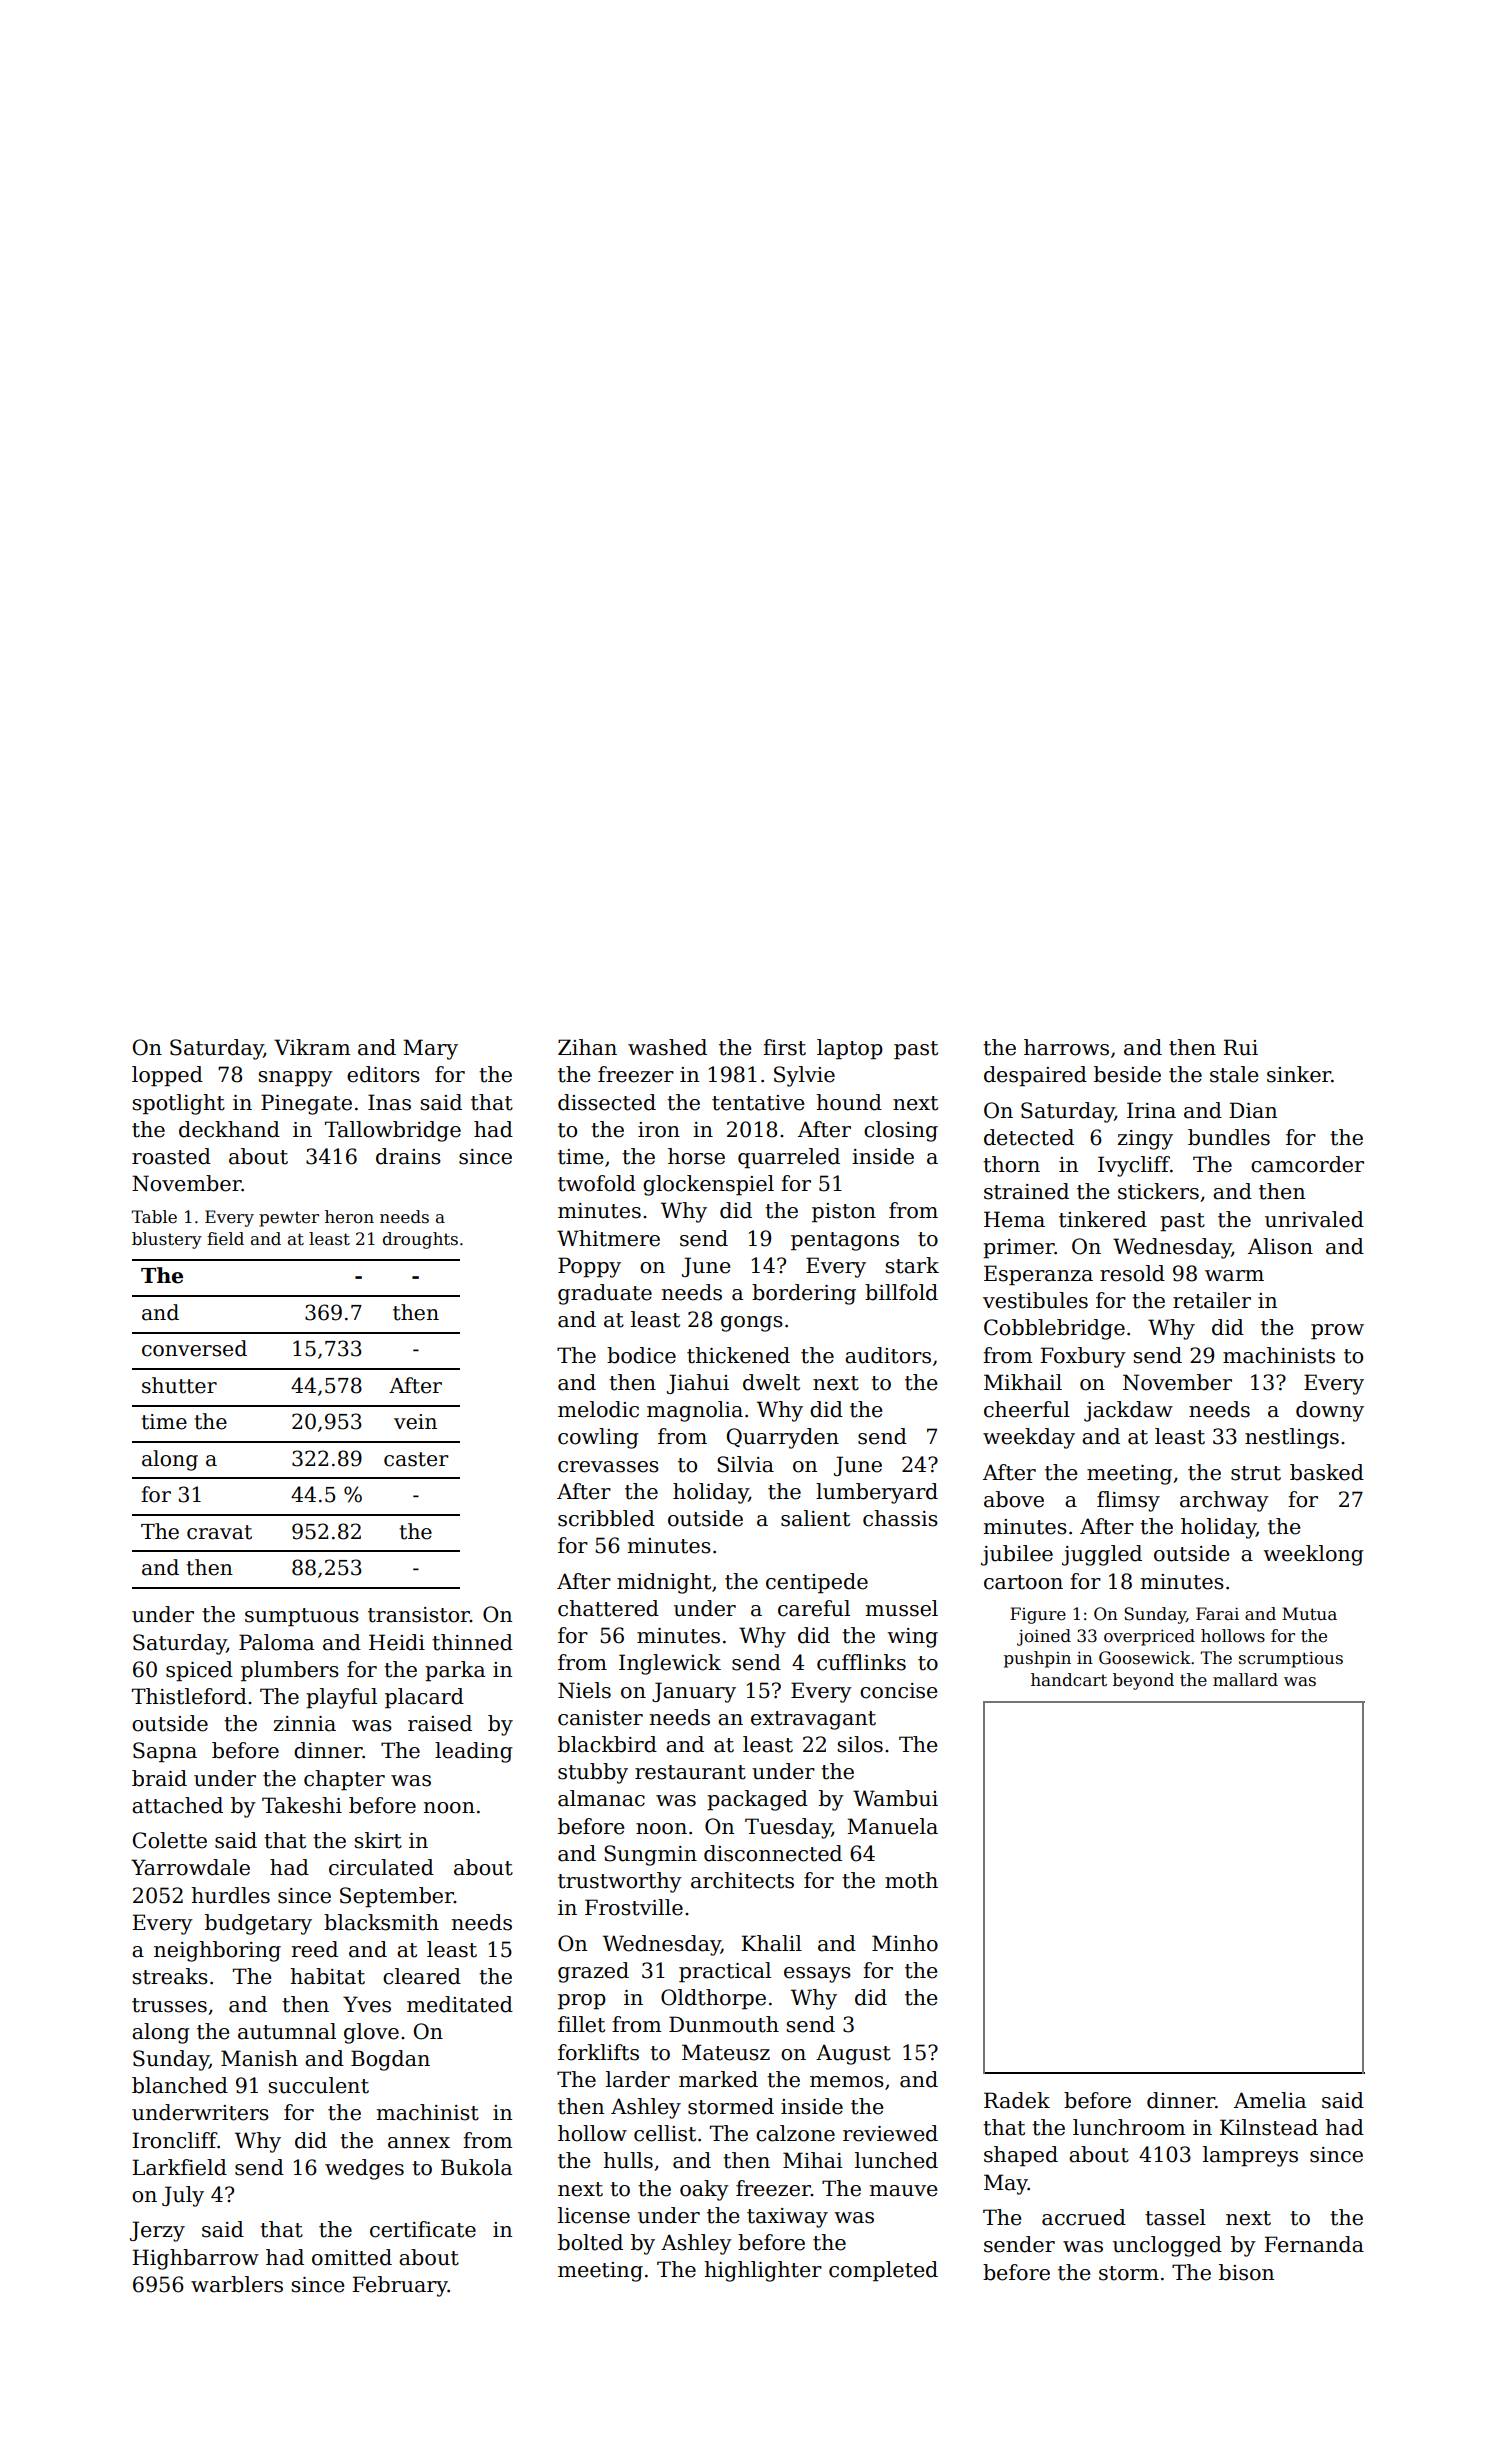  I want to click on cravat, so click(219, 1532).
